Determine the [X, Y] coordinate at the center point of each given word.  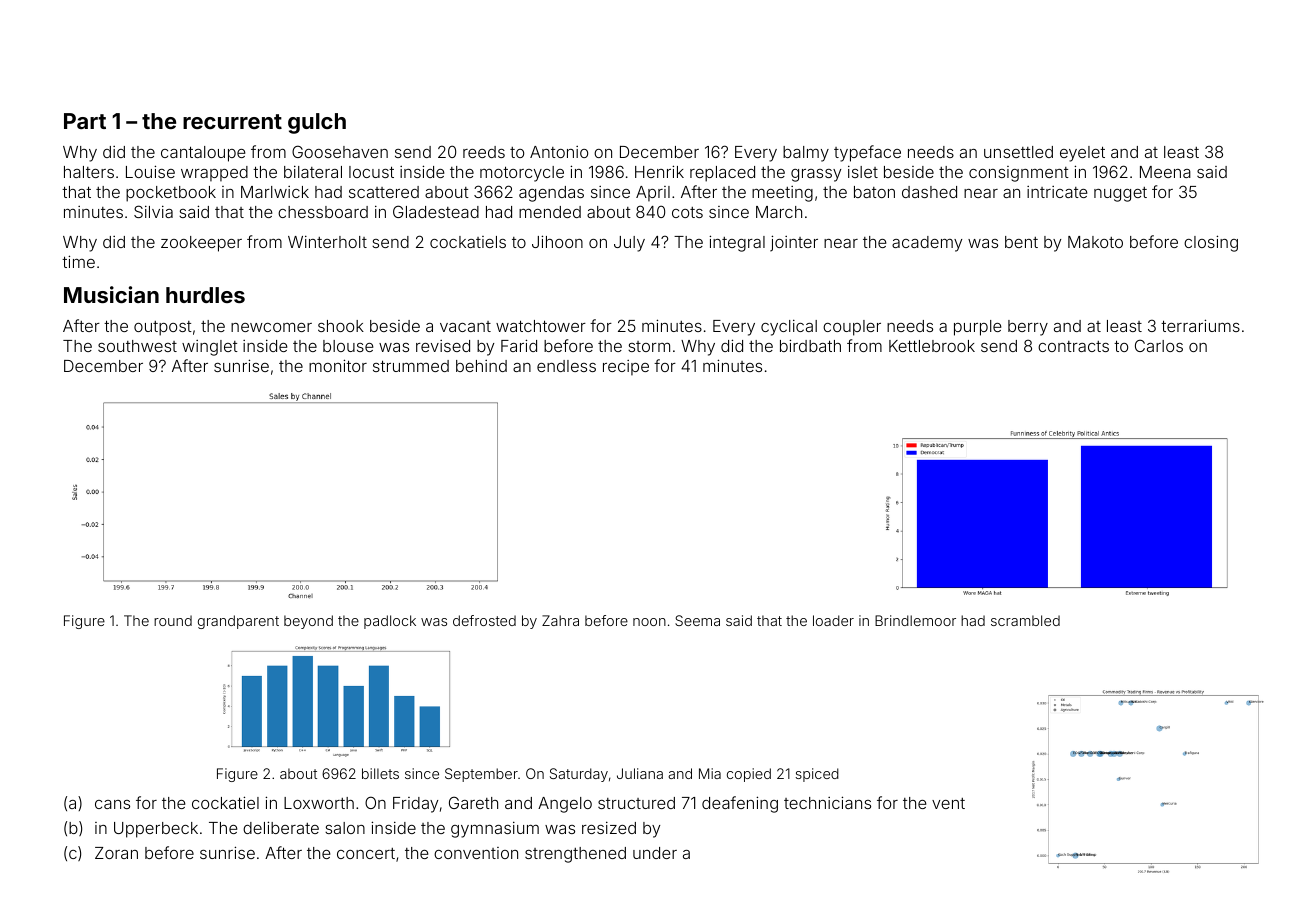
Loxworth [319, 803]
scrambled [1025, 620]
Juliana [640, 773]
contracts [1073, 346]
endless [566, 366]
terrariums [1200, 325]
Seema [697, 620]
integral [737, 243]
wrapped [214, 173]
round [173, 620]
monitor [338, 365]
